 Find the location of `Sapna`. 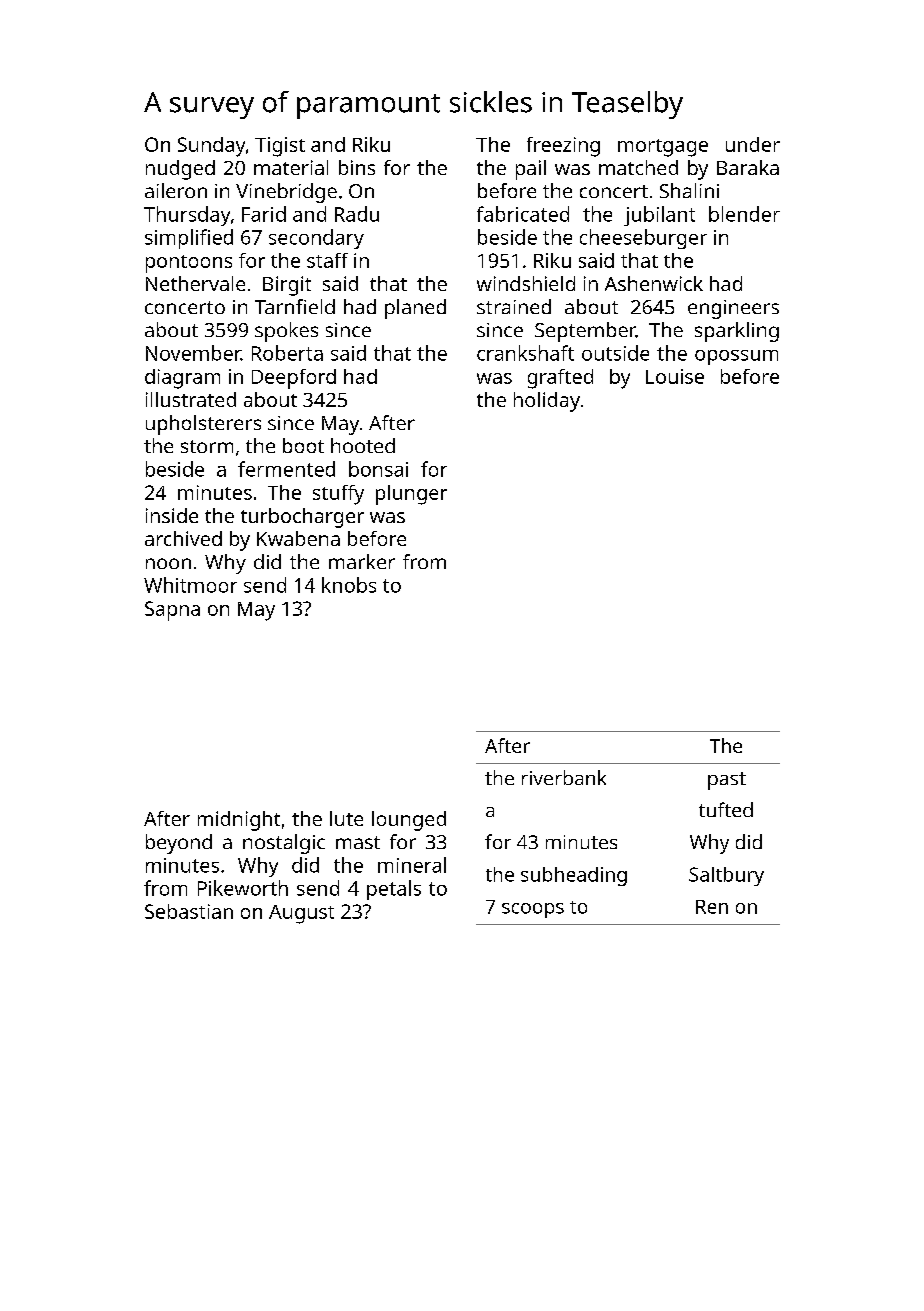

Sapna is located at coordinates (172, 611).
